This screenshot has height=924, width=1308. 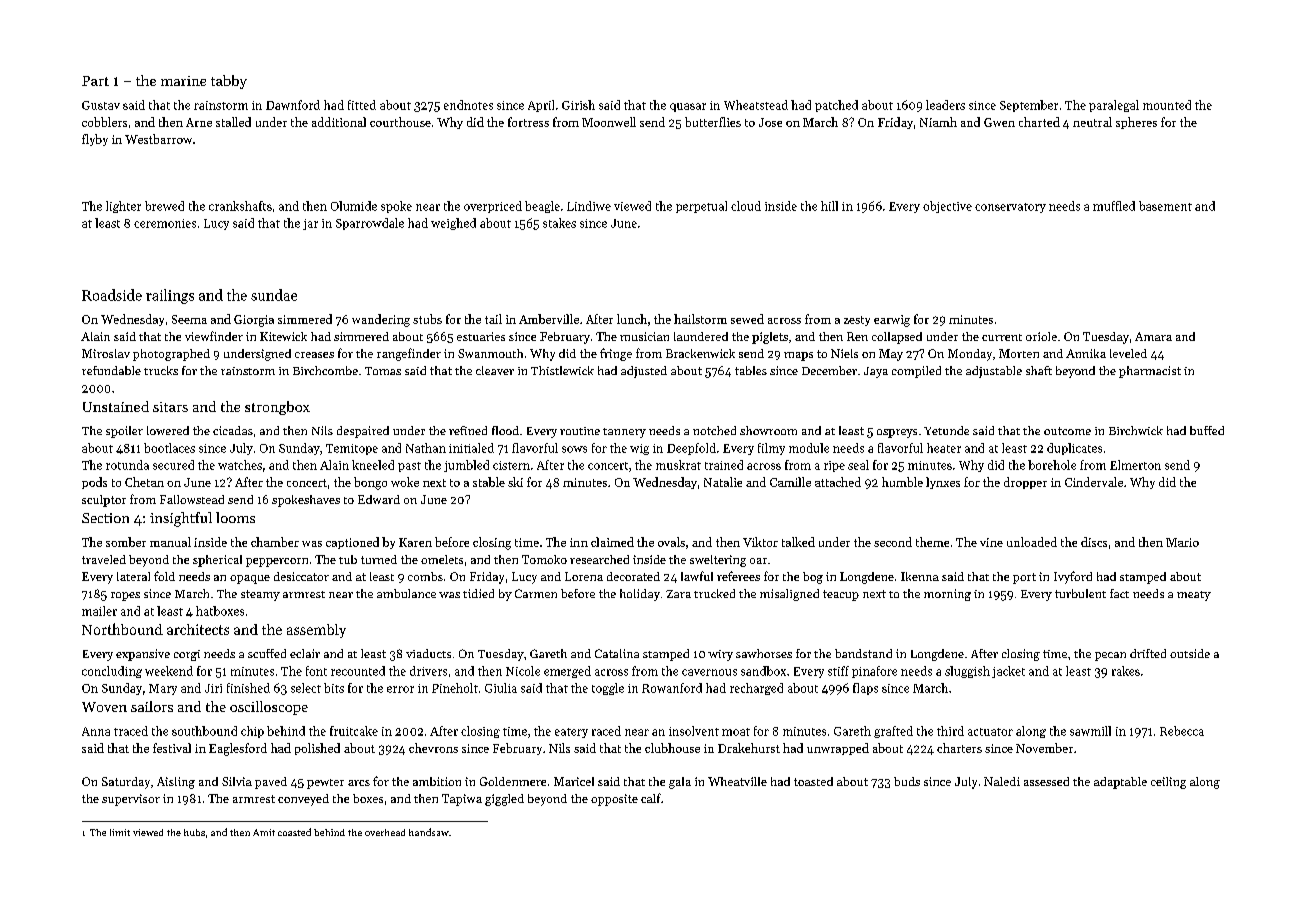 What do you see at coordinates (120, 832) in the screenshot?
I see `limit` at bounding box center [120, 832].
